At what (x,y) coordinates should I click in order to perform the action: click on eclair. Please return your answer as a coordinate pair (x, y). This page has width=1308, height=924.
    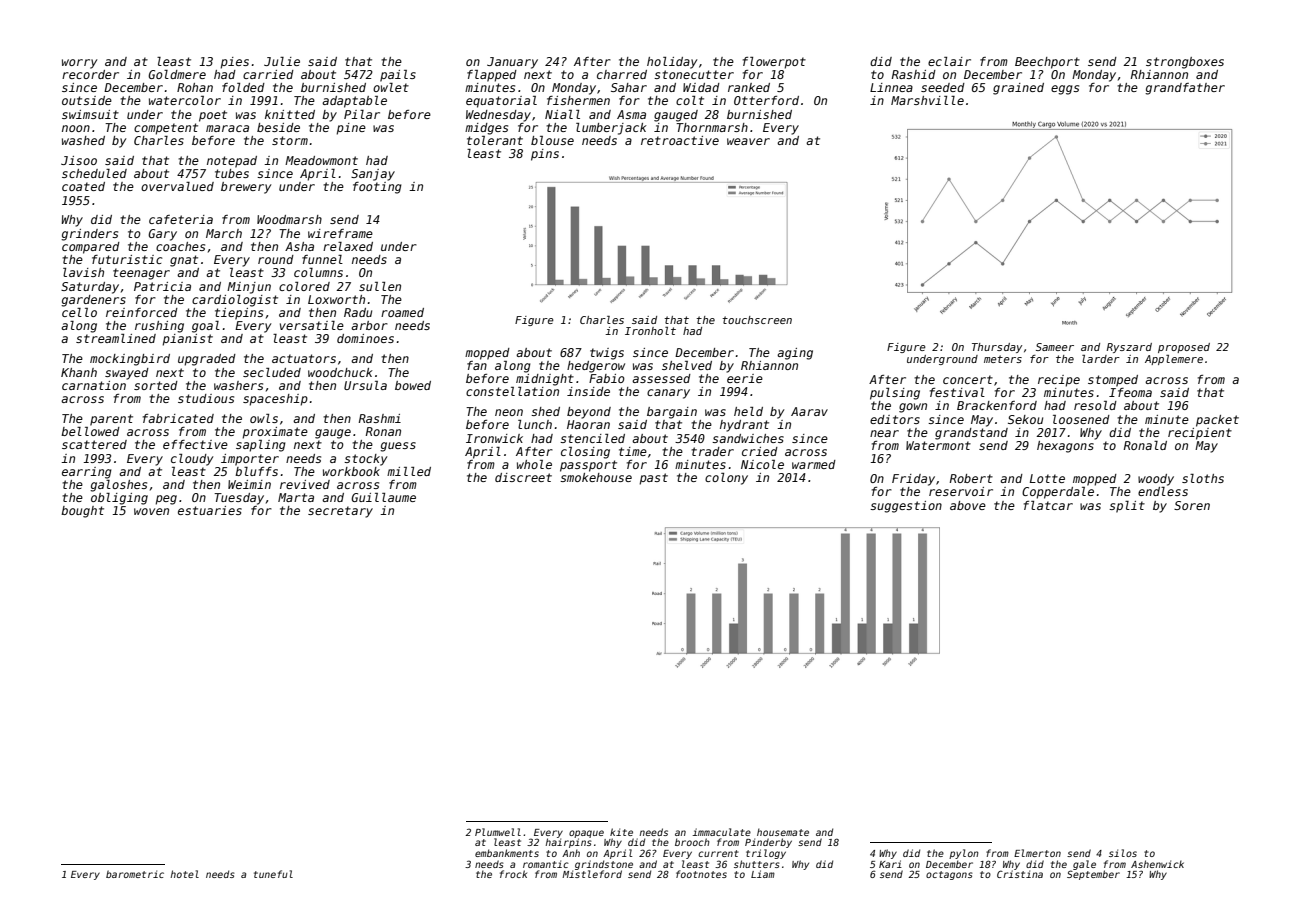
    Looking at the image, I should click on (949, 61).
